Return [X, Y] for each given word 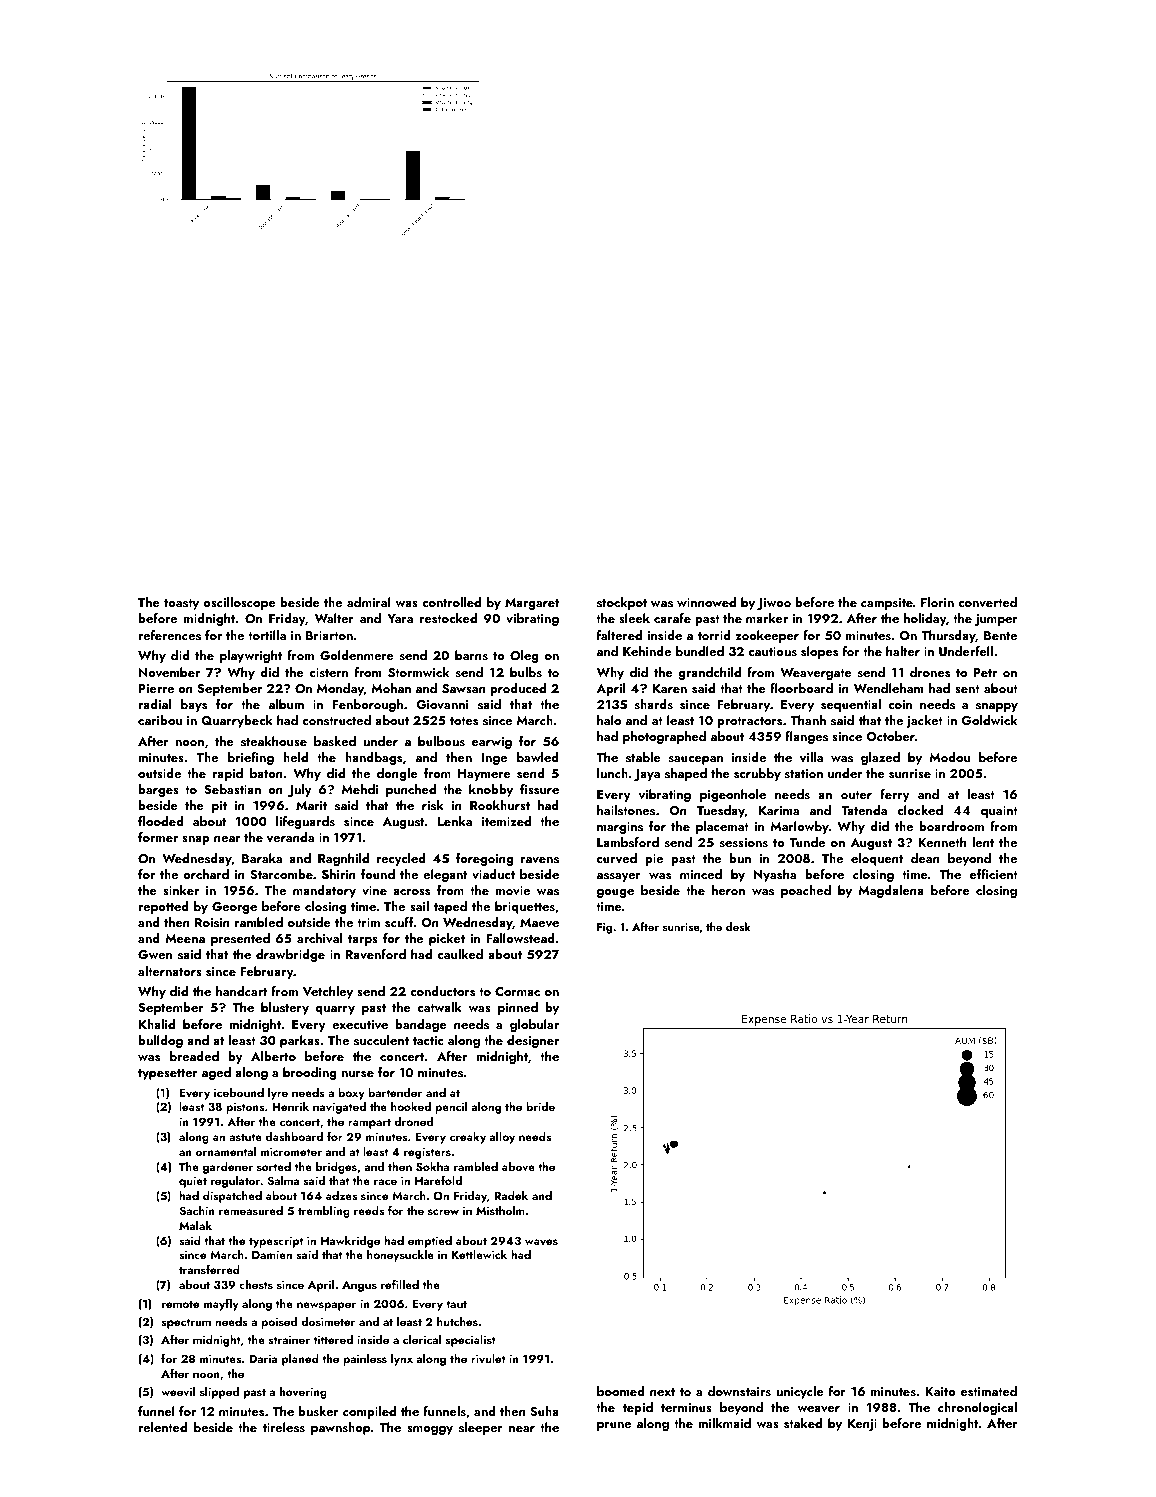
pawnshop [340, 1428]
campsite [887, 604]
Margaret [532, 604]
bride [540, 1106]
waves [541, 1242]
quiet [193, 1182]
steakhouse [274, 741]
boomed [621, 1391]
